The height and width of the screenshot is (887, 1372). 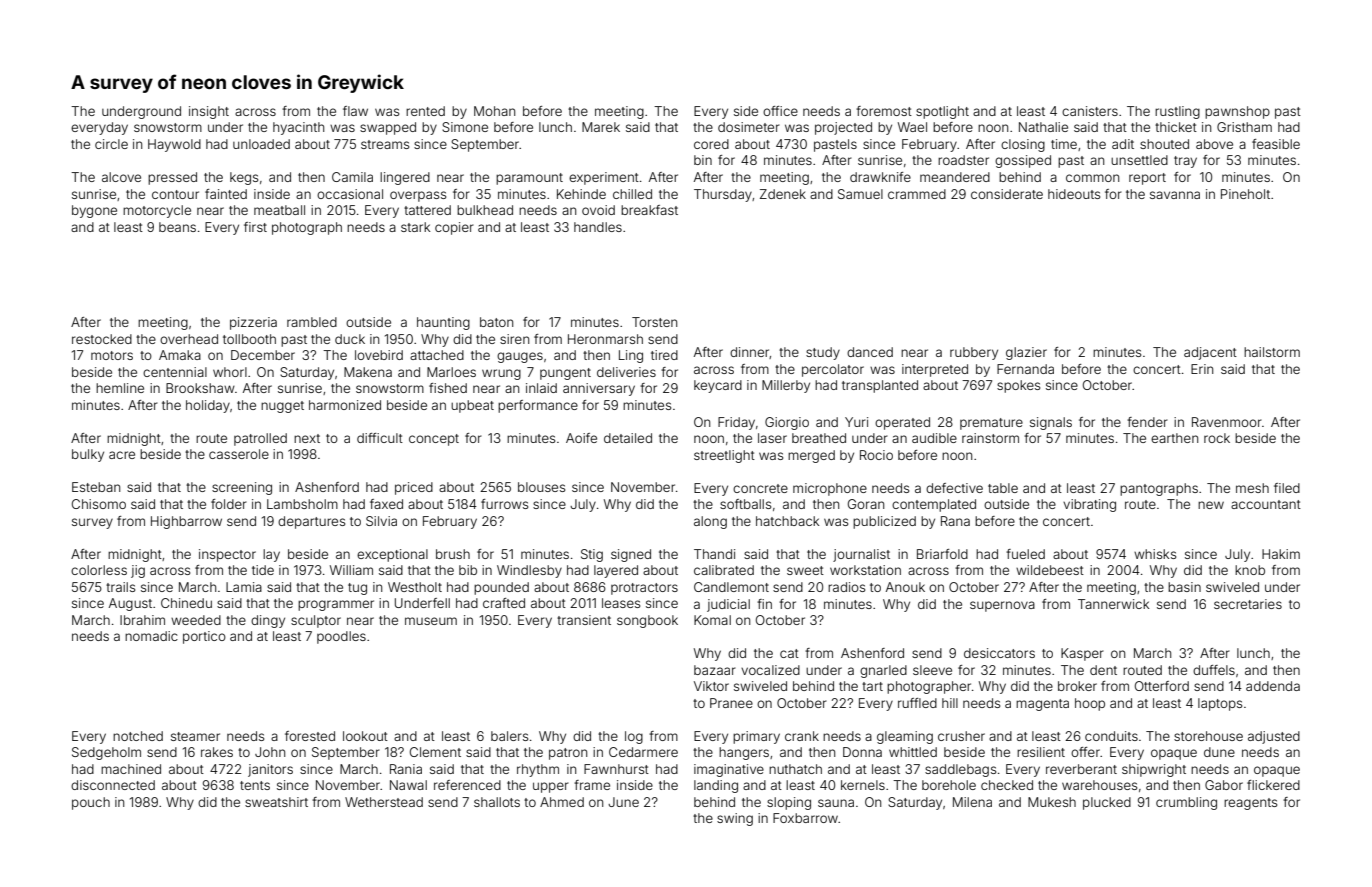 I want to click on insight, so click(x=209, y=112).
